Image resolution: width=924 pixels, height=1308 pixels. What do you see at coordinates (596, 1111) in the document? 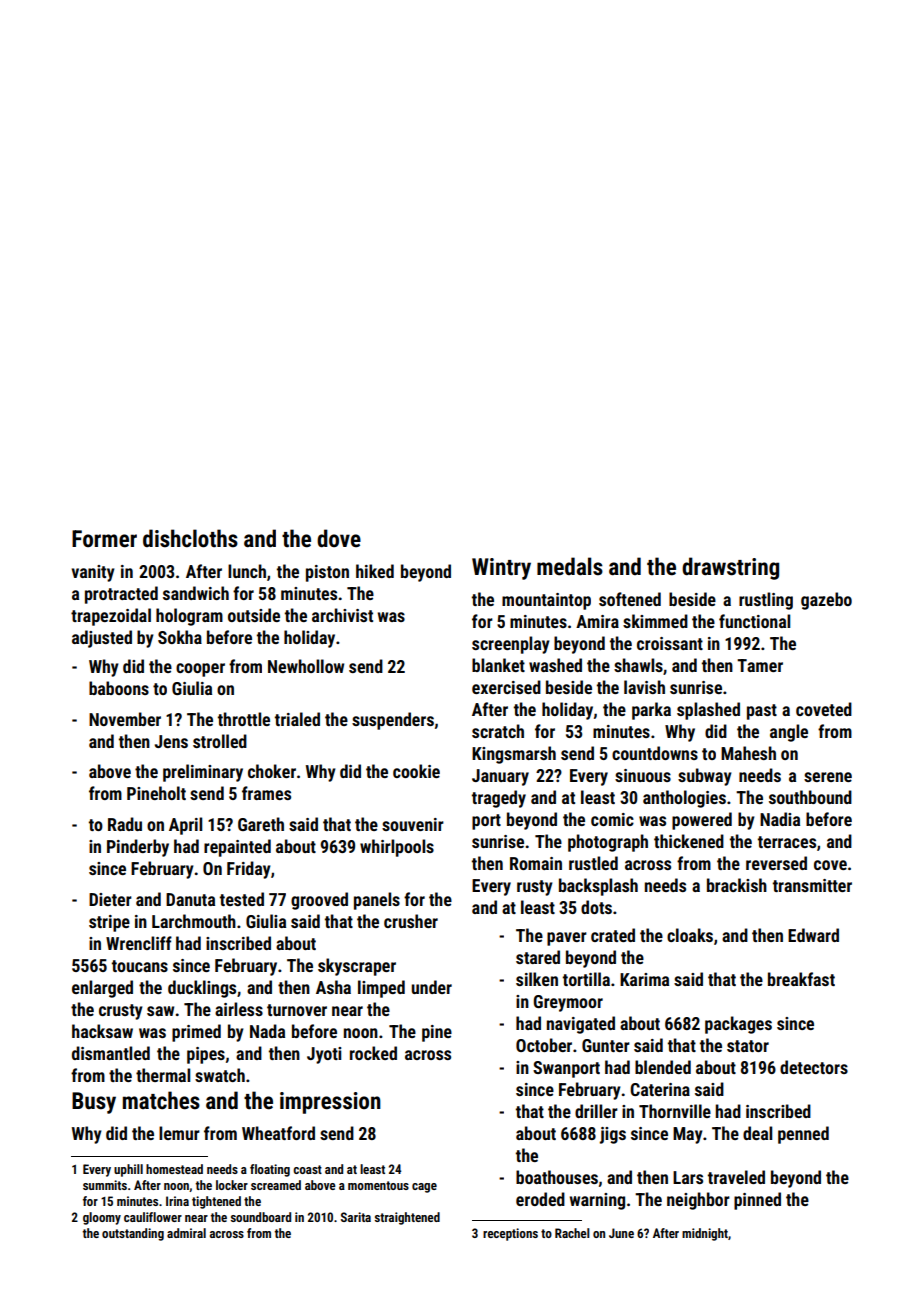
I see `driller` at bounding box center [596, 1111].
